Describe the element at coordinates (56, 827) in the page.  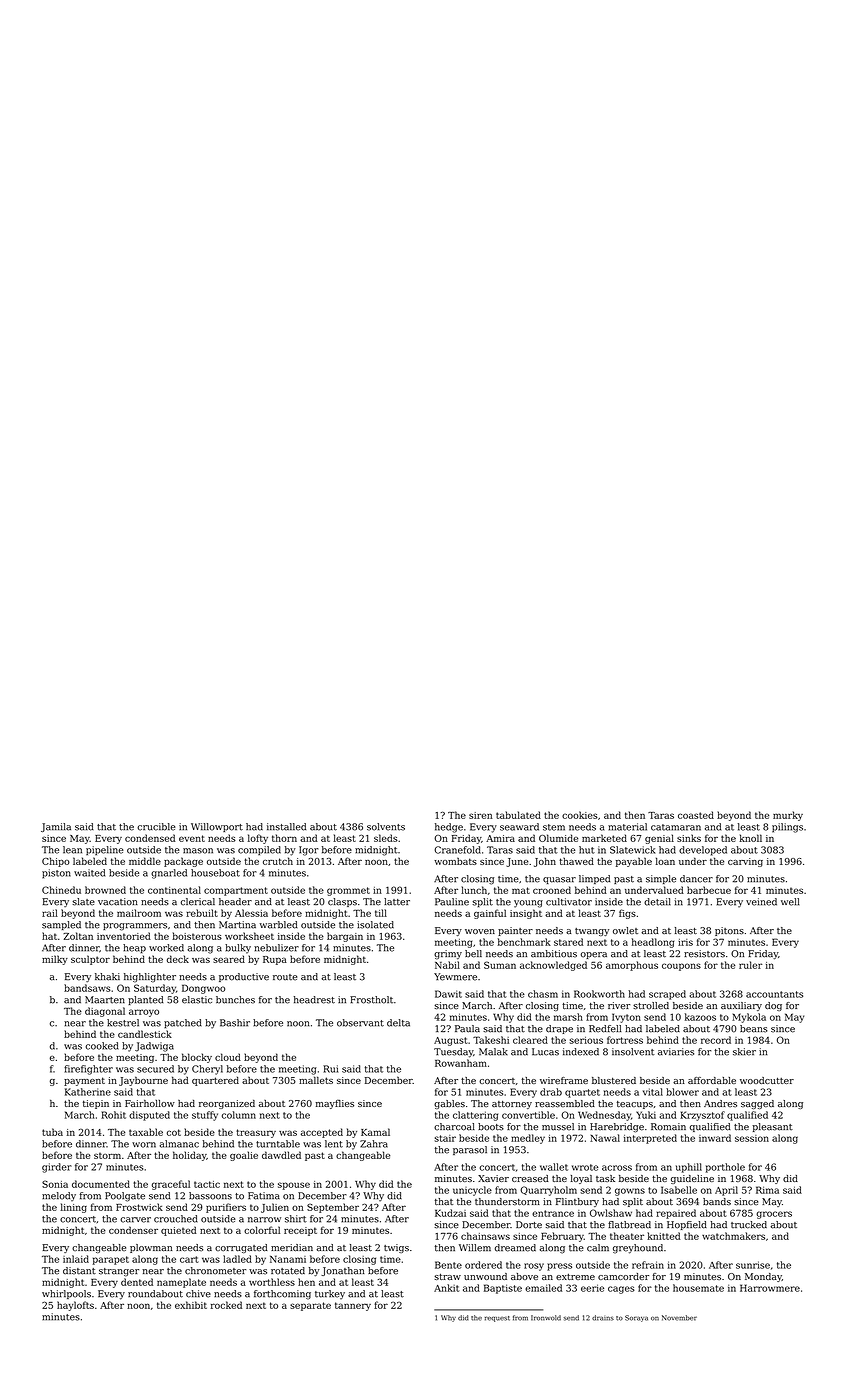
I see `Jamila` at that location.
